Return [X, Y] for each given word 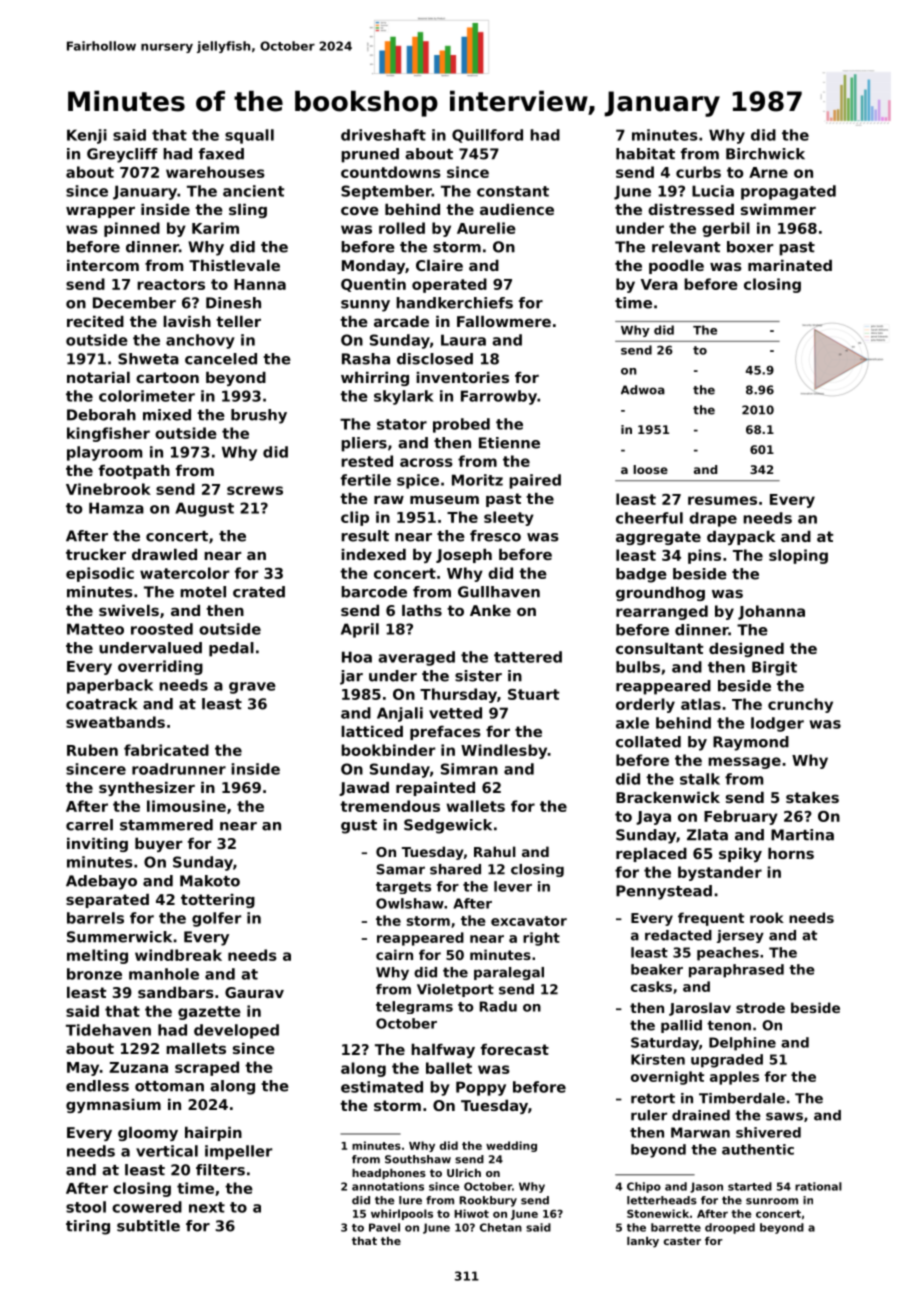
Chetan [501, 1227]
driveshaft [383, 135]
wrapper [100, 212]
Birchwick [765, 154]
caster [682, 1241]
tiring [88, 1227]
